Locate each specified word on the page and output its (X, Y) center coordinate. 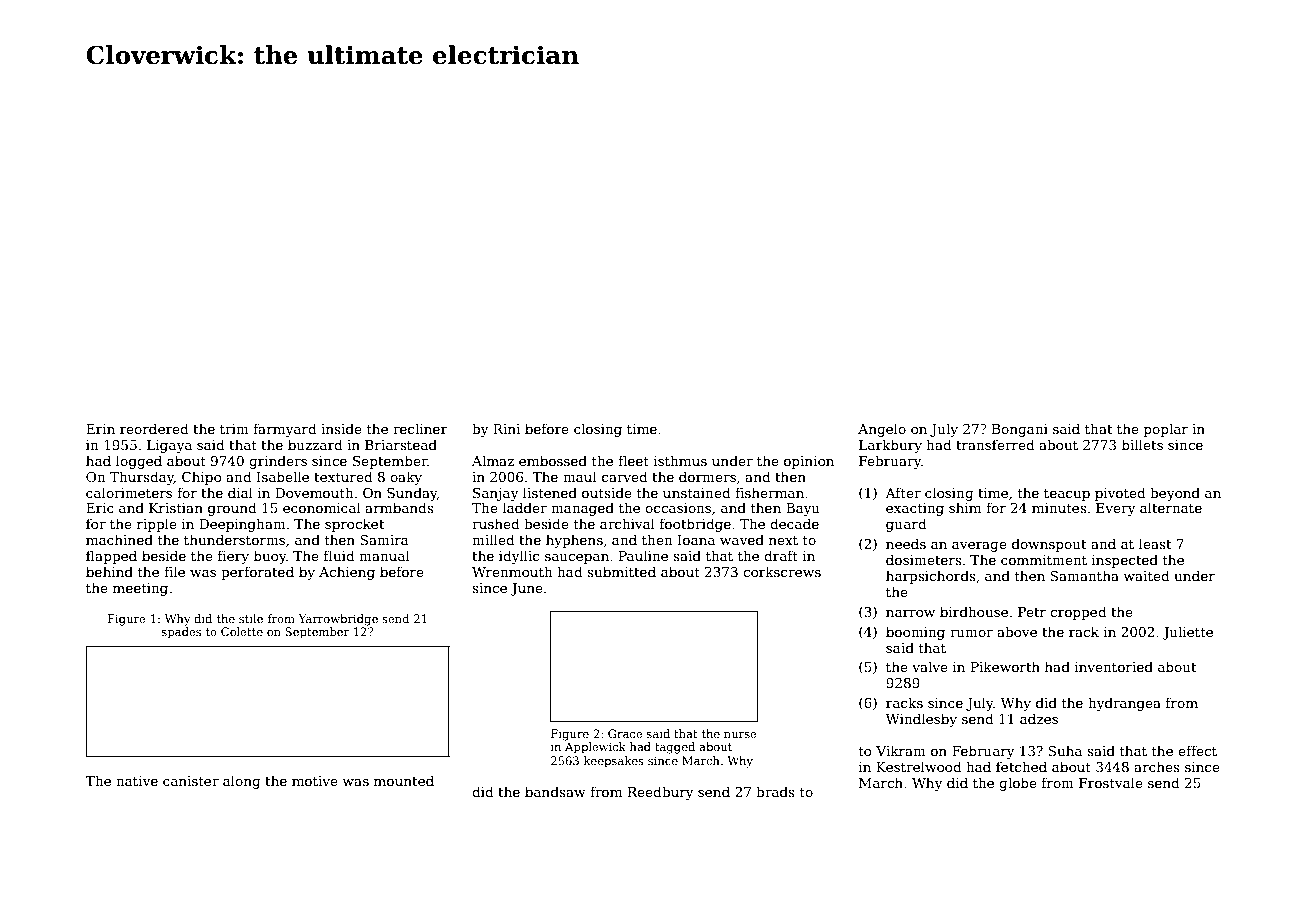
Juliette (1188, 633)
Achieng (347, 573)
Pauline (643, 555)
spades (181, 633)
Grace (625, 733)
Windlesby (921, 720)
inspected (1125, 561)
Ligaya (169, 446)
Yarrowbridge (338, 620)
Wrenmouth (512, 571)
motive (315, 781)
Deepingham (242, 525)
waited (1146, 575)
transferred (995, 444)
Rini (506, 429)
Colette (242, 631)
